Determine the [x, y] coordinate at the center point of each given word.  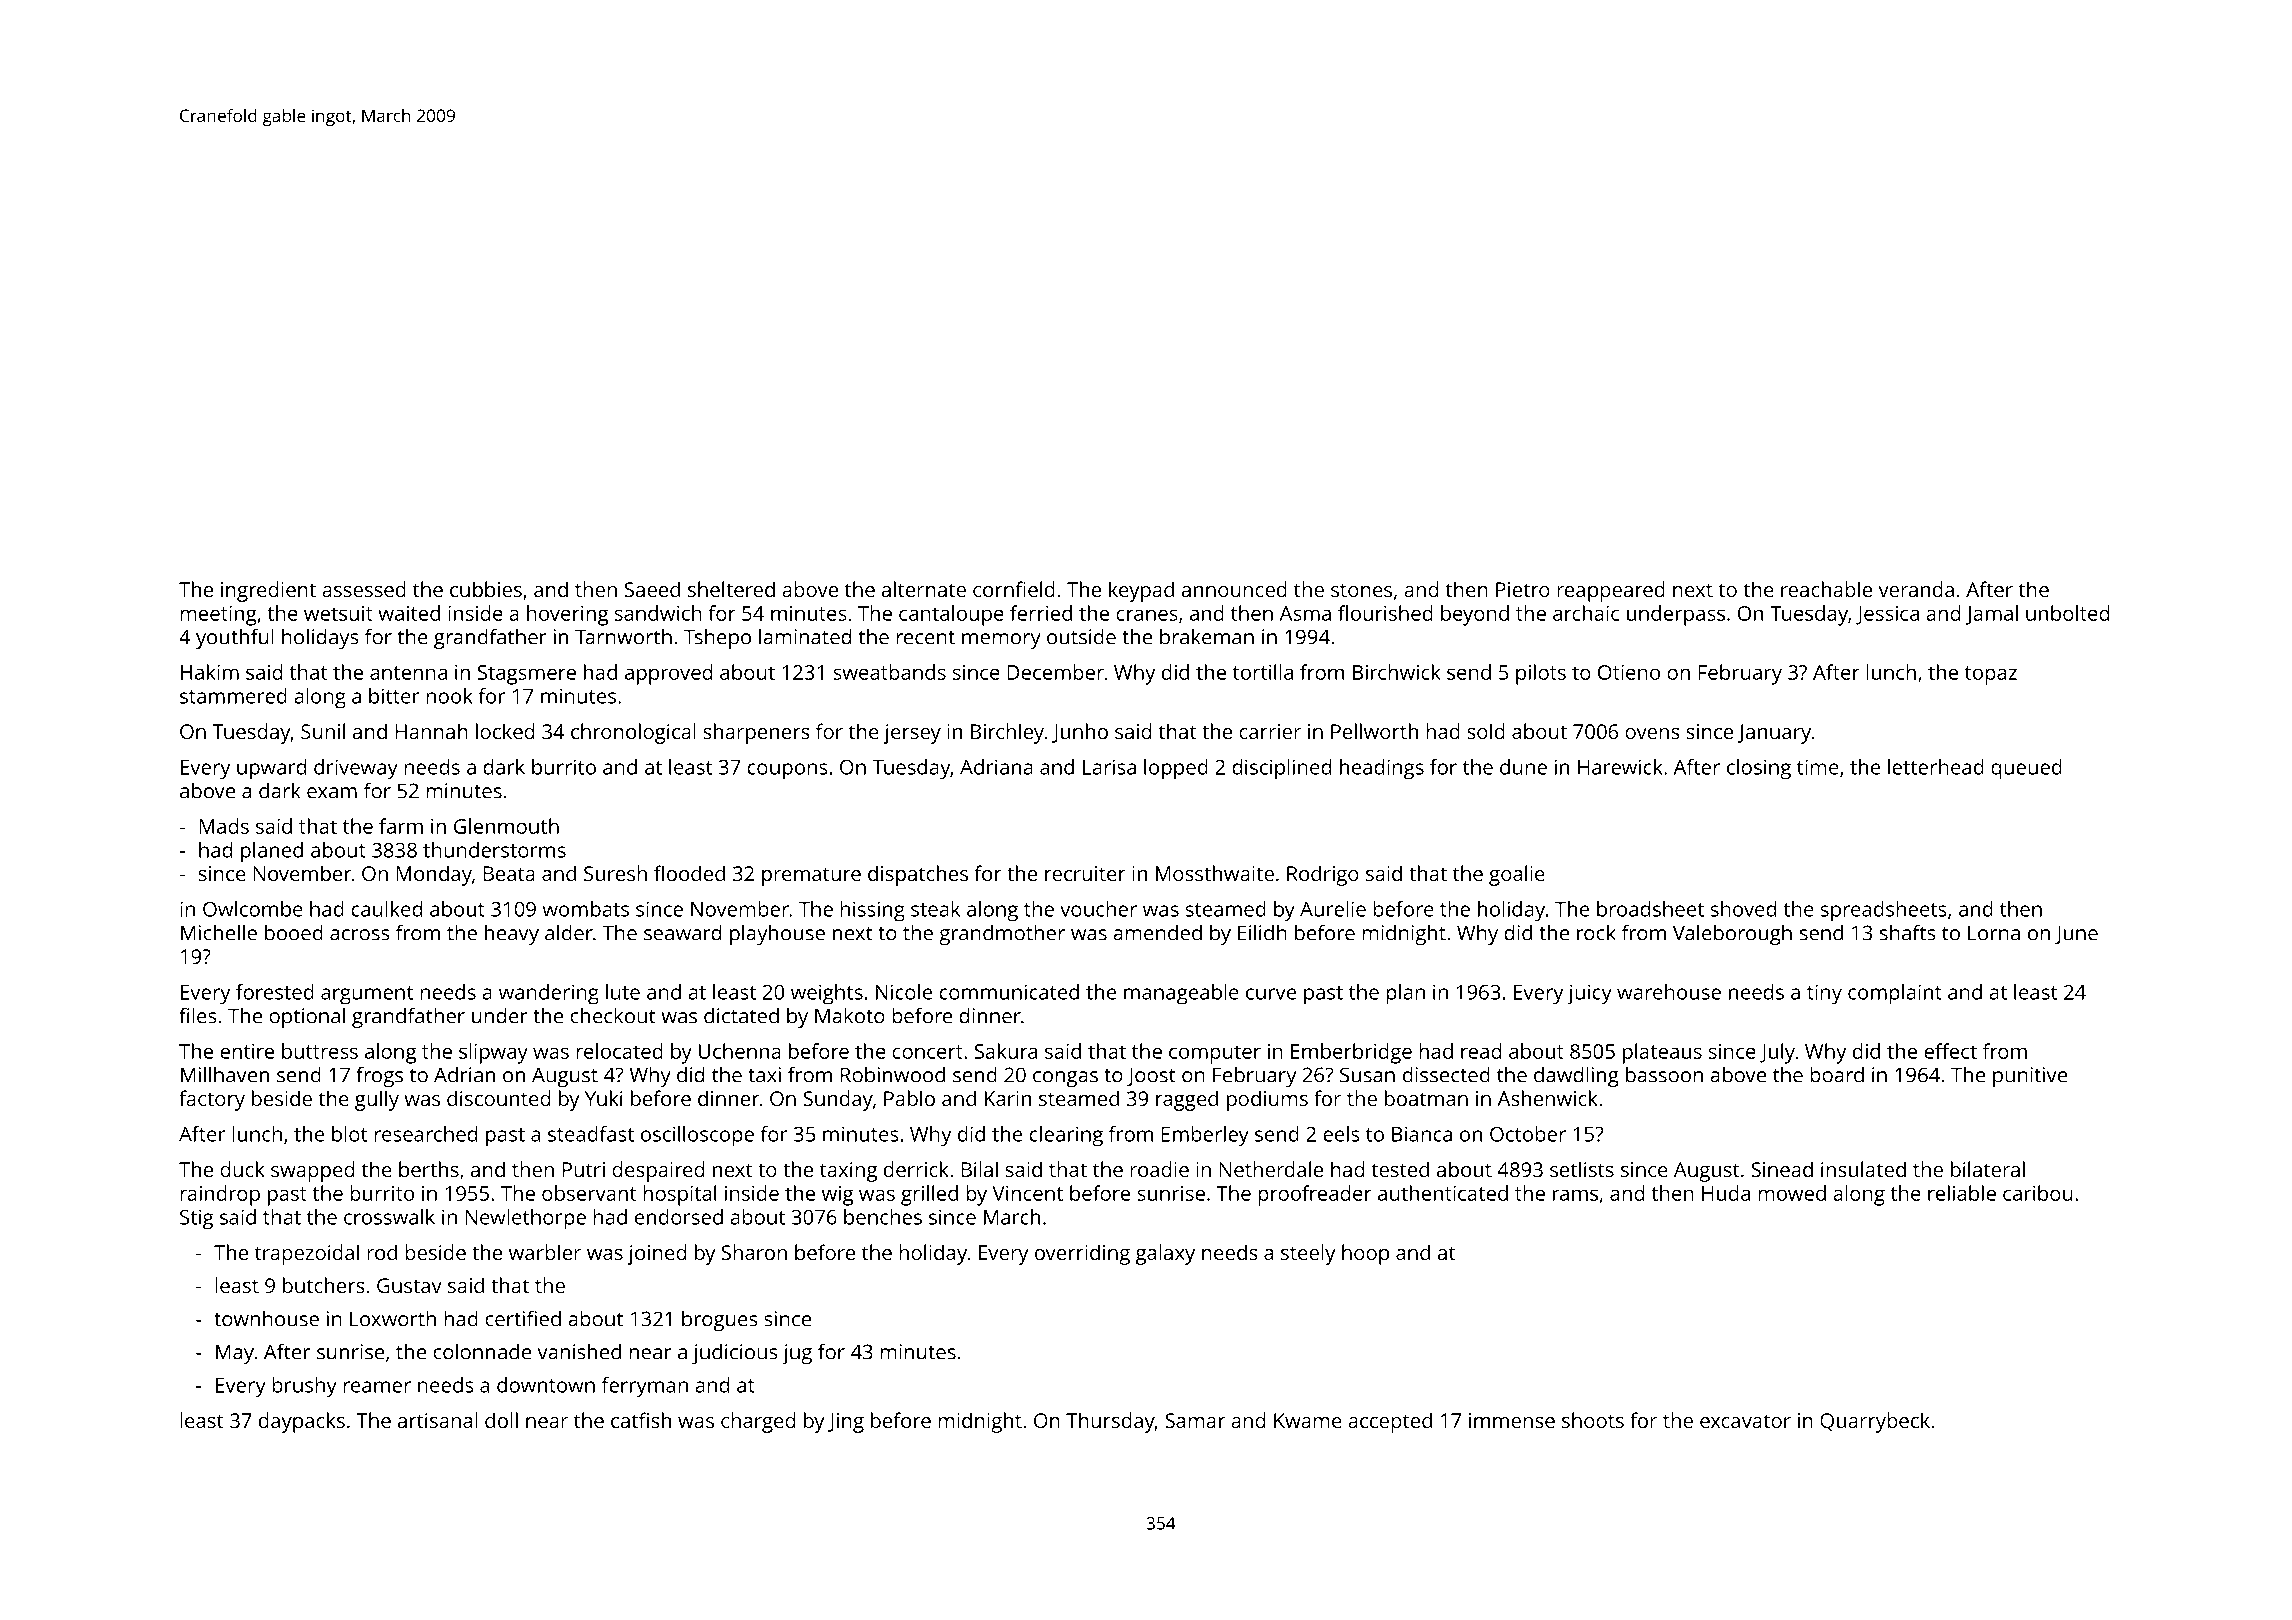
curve [1271, 994]
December [1055, 672]
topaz [1991, 675]
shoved [1743, 909]
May [235, 1354]
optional [307, 1017]
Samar [1195, 1420]
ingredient [268, 591]
